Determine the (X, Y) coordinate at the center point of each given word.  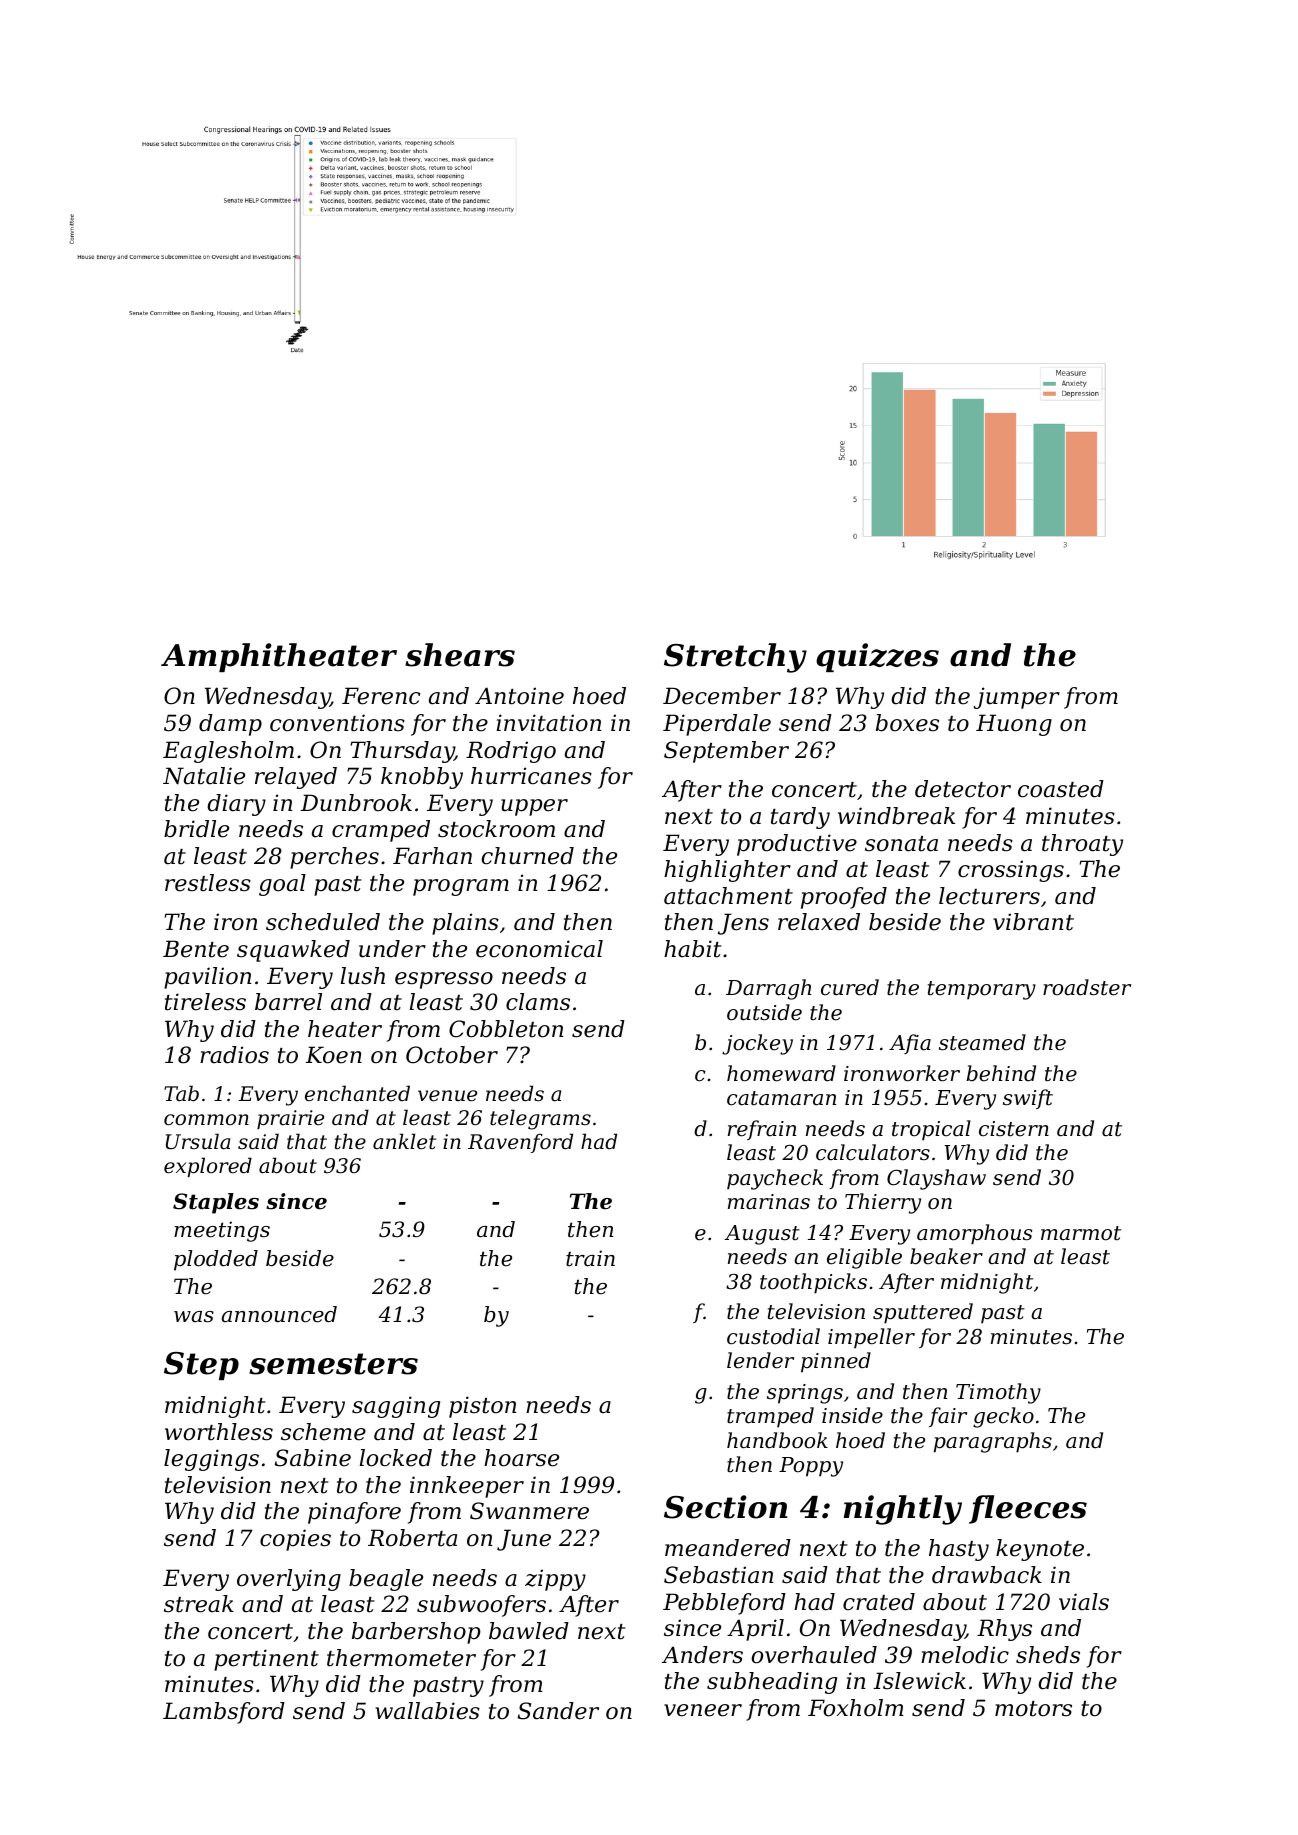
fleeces (1028, 1509)
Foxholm (856, 1708)
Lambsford (224, 1713)
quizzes (877, 657)
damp (230, 725)
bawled (529, 1631)
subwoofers (481, 1606)
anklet (404, 1141)
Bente (196, 949)
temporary (982, 990)
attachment (728, 896)
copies (295, 1540)
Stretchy (735, 658)
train (590, 1258)
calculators (873, 1152)
